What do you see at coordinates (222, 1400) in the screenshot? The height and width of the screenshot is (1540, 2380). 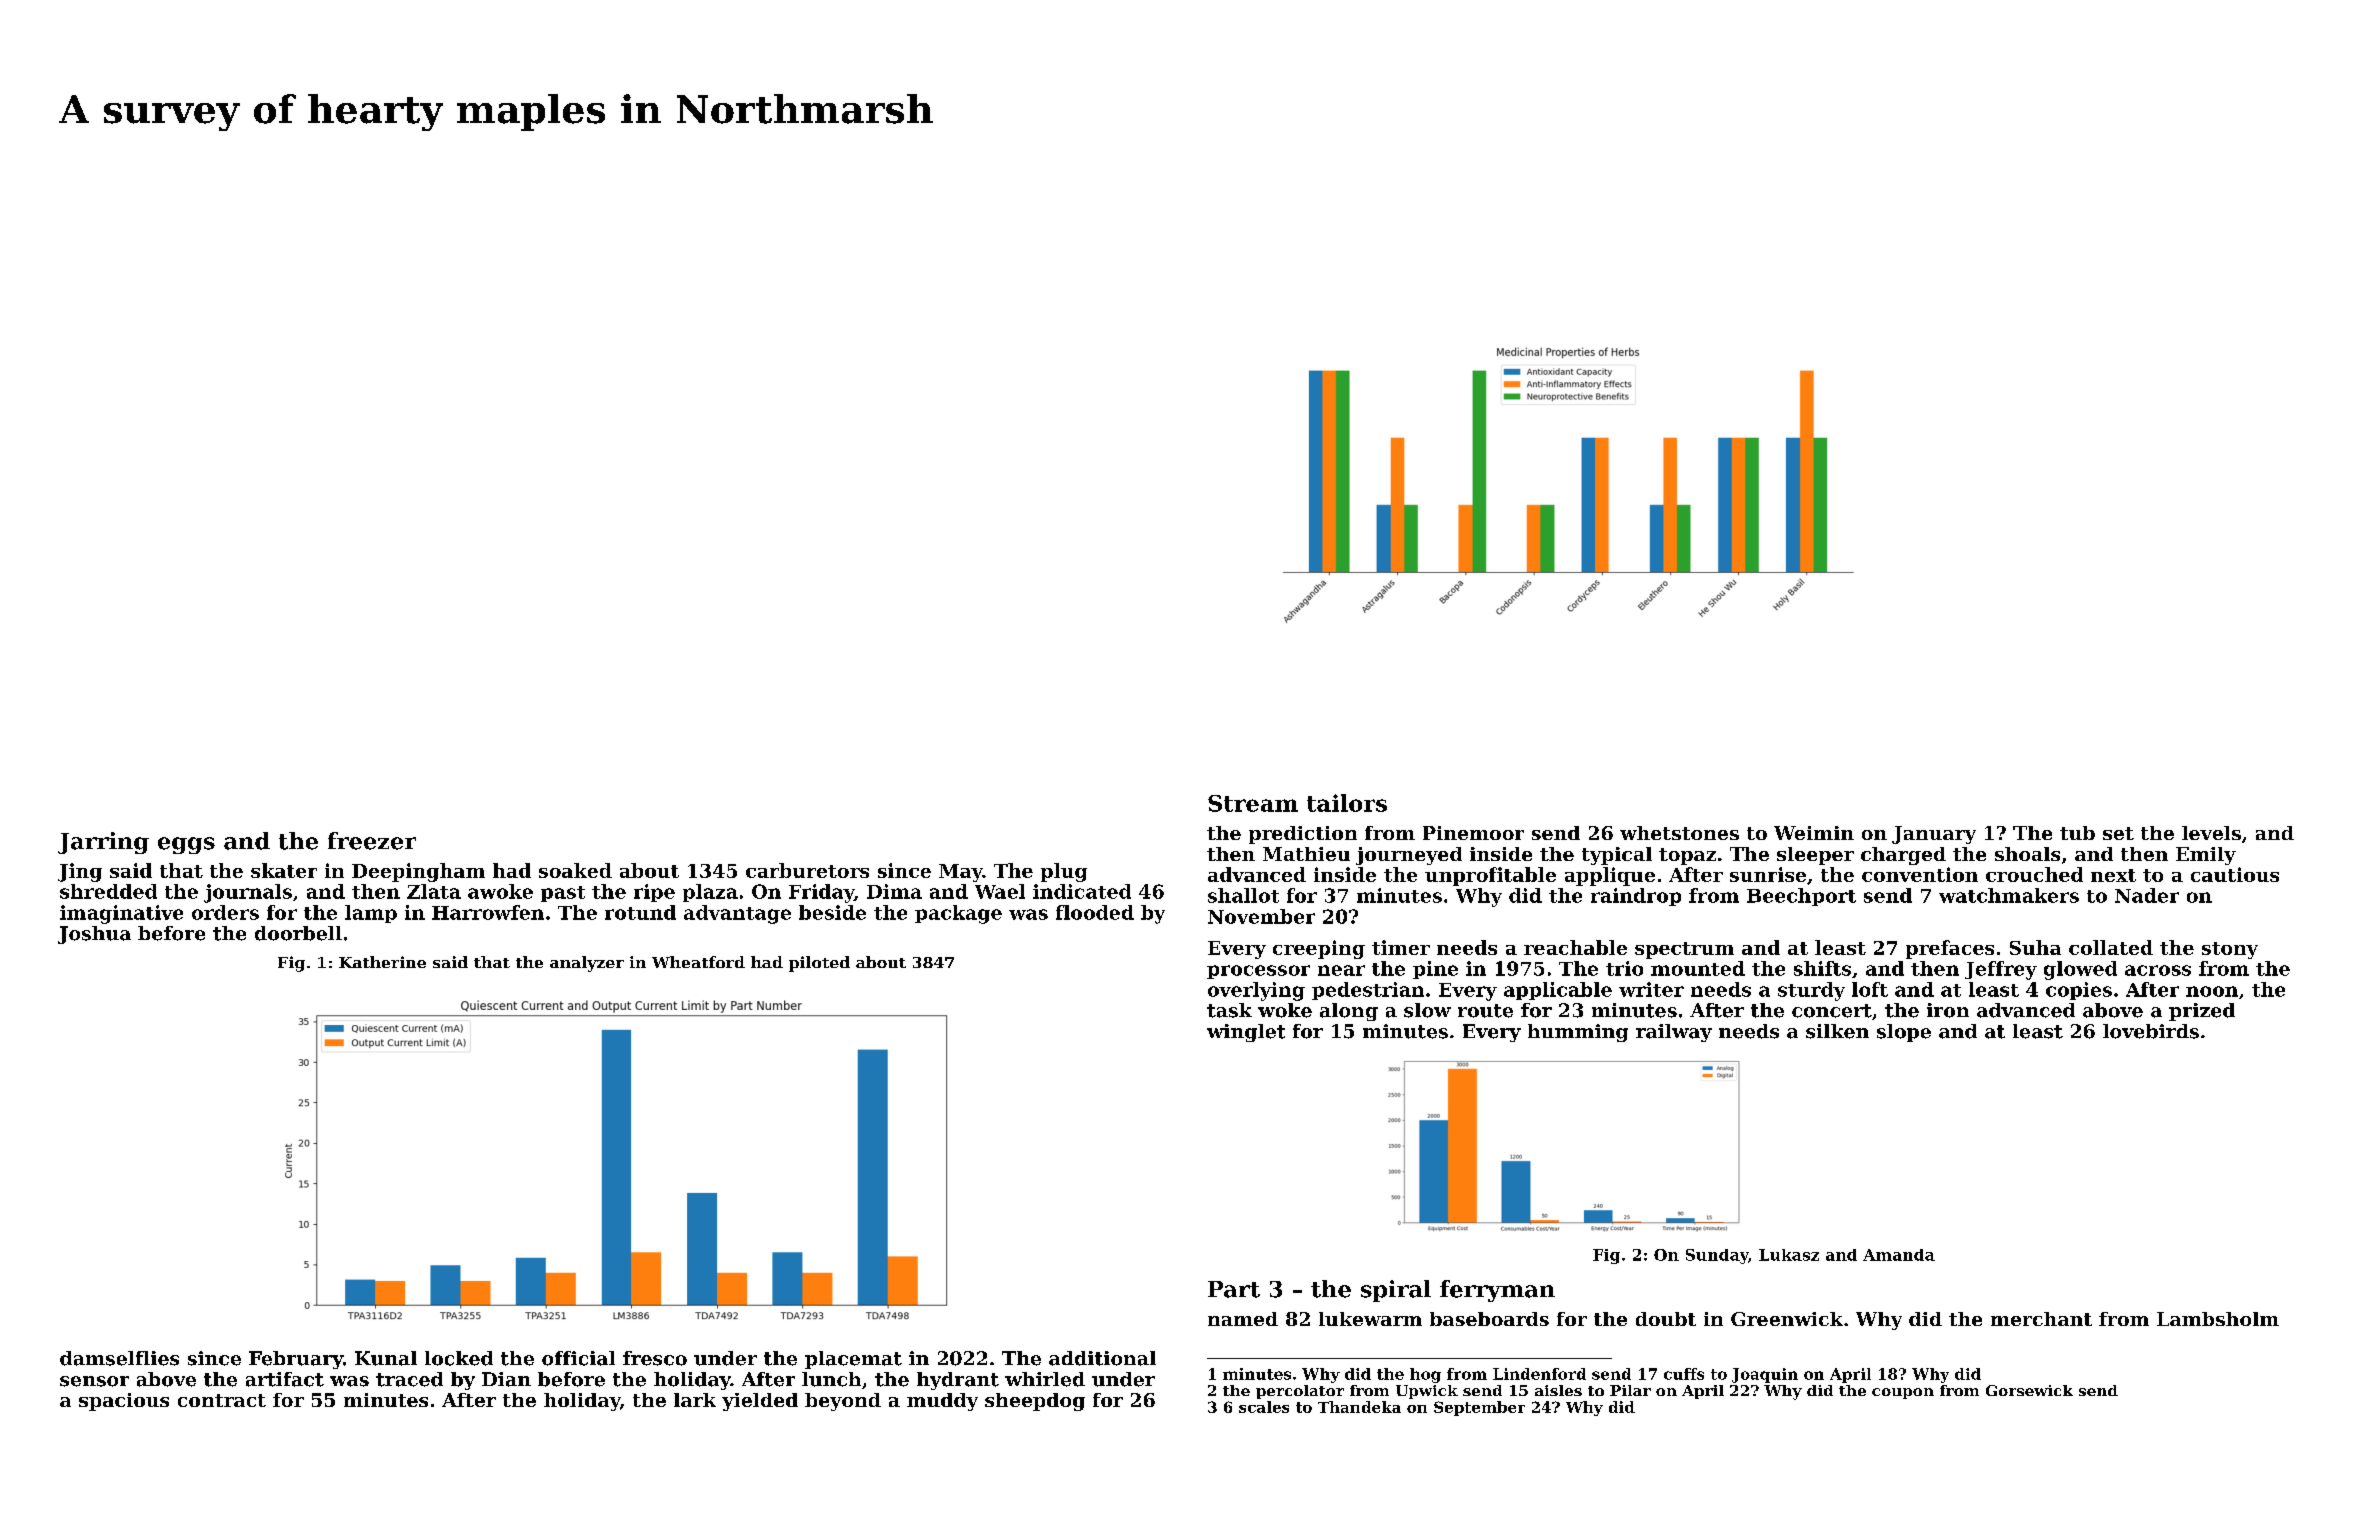 I see `contract` at bounding box center [222, 1400].
